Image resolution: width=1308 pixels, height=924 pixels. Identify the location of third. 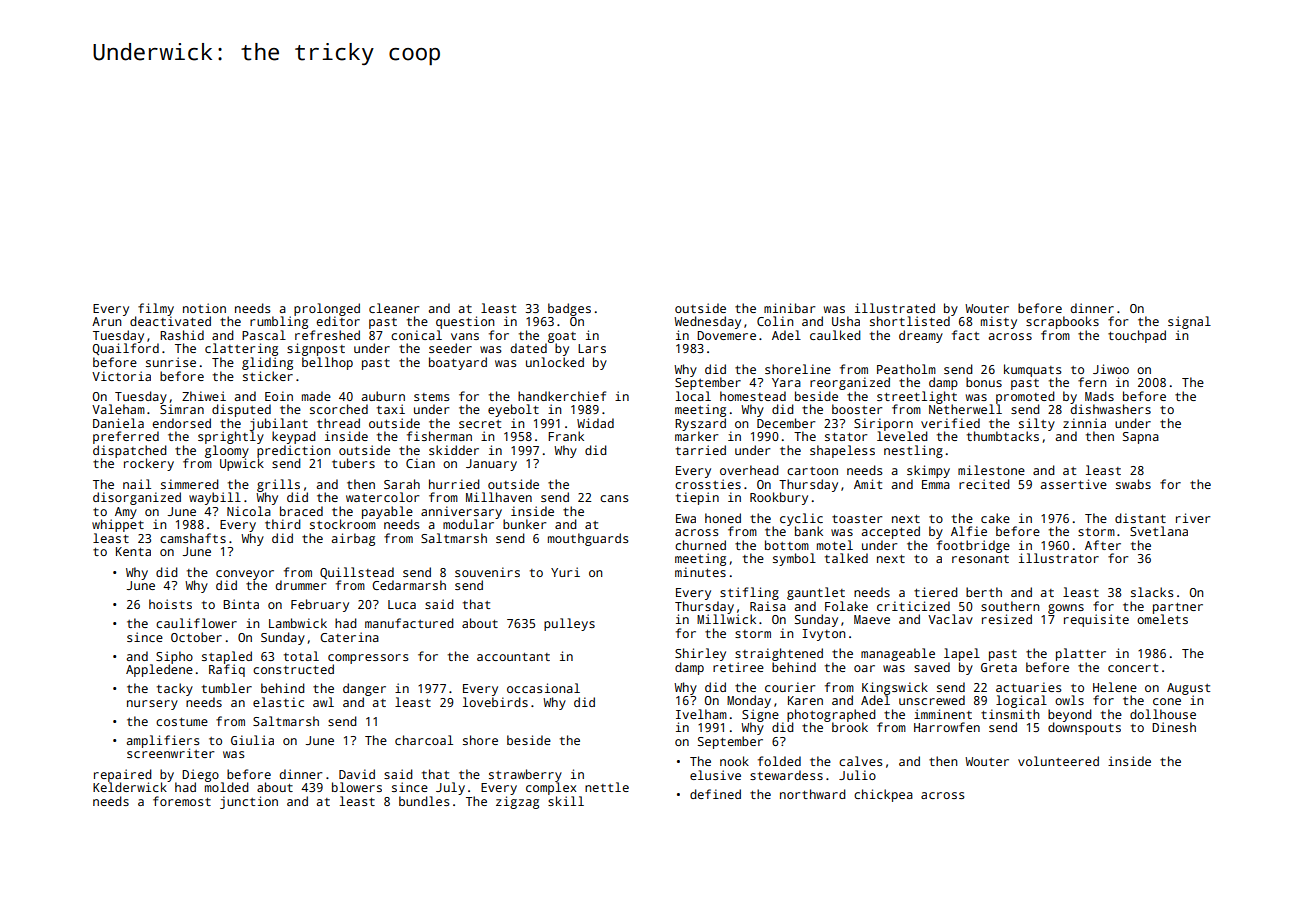
(283, 524).
